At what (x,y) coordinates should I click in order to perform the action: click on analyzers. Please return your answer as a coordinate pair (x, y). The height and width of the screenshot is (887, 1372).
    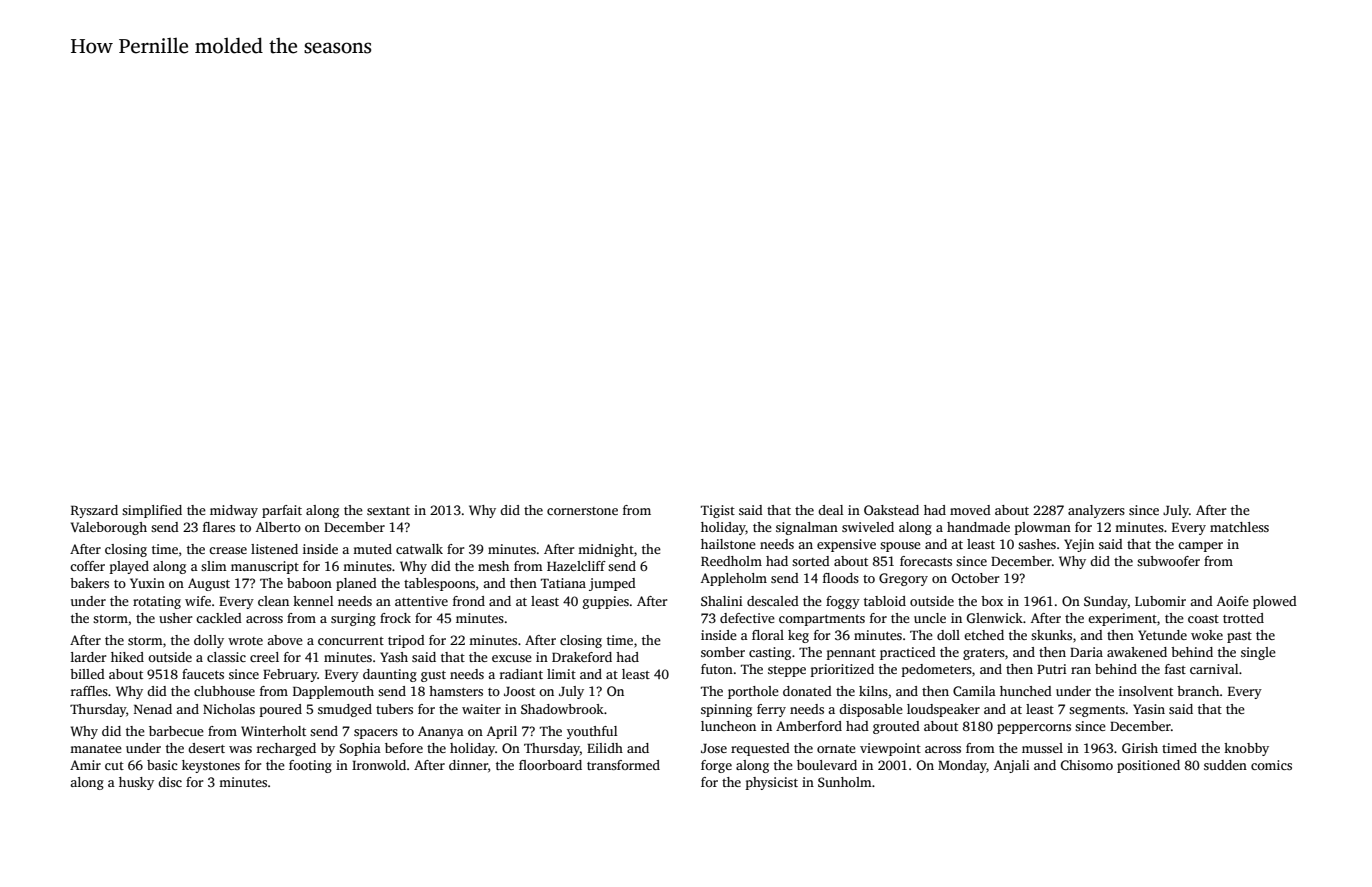
    Looking at the image, I should click on (1096, 511).
